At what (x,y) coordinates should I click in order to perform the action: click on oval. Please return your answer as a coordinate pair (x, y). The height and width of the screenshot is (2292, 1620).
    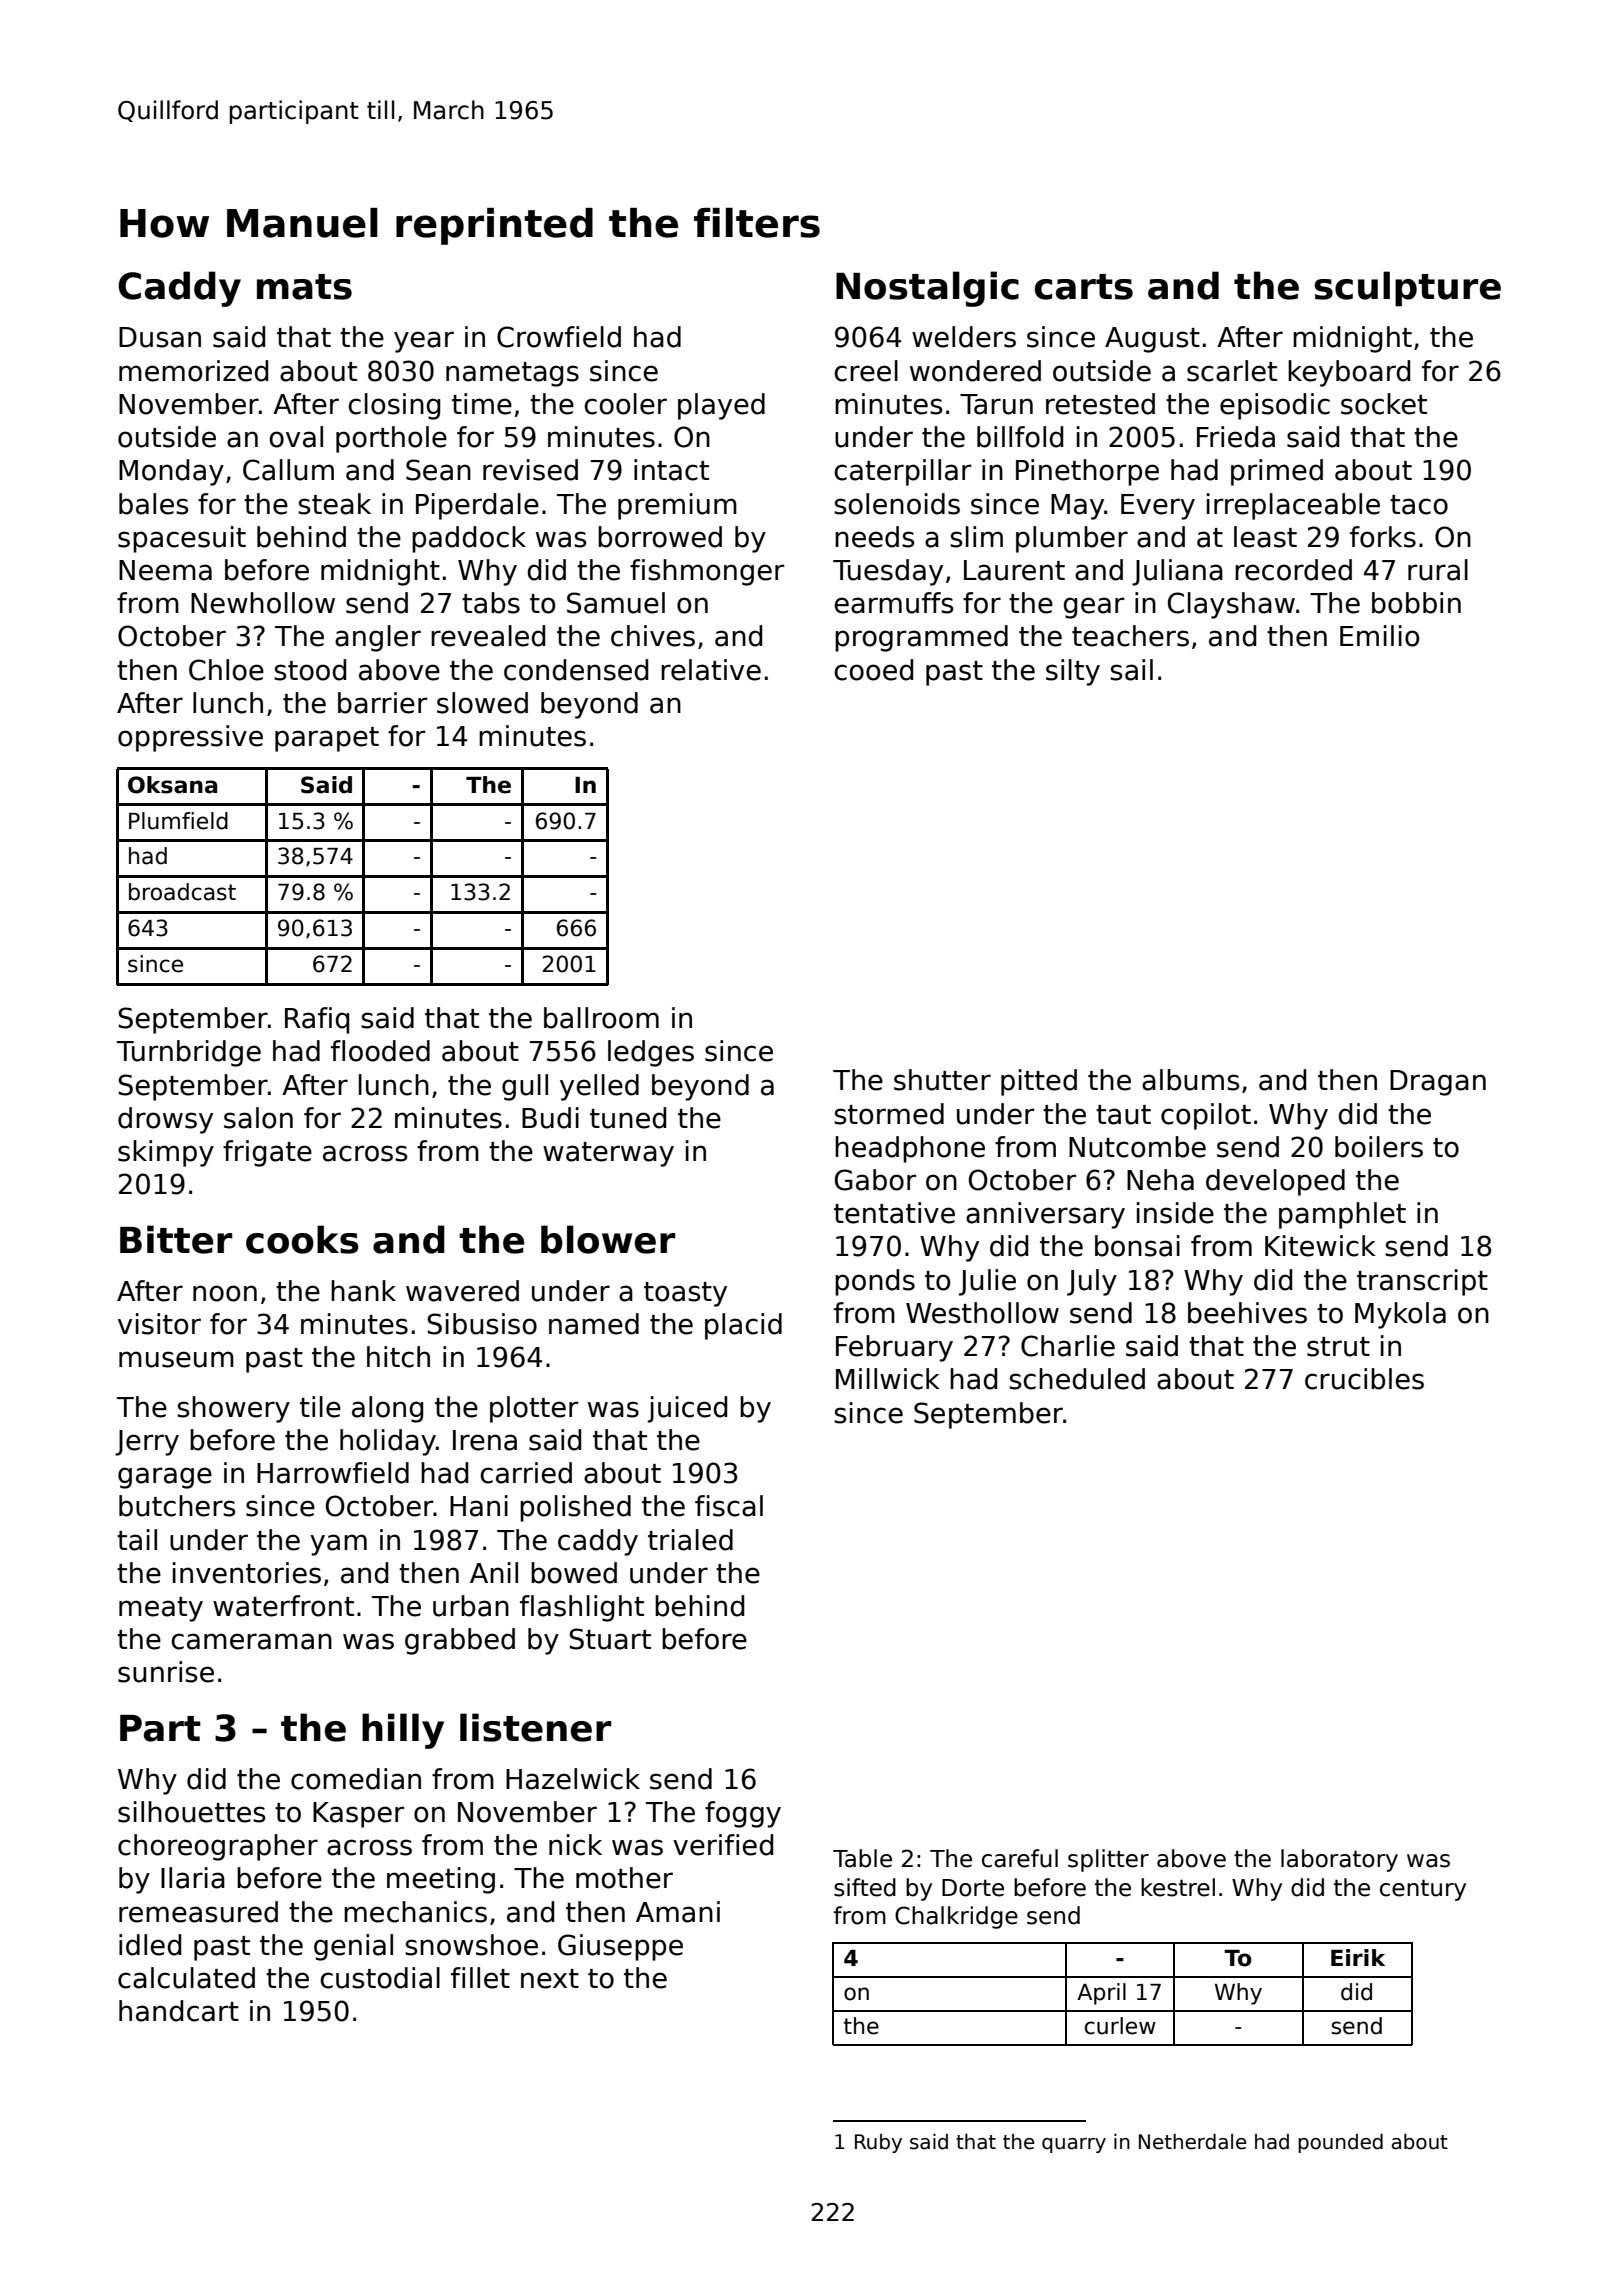
    Looking at the image, I should click on (296, 437).
